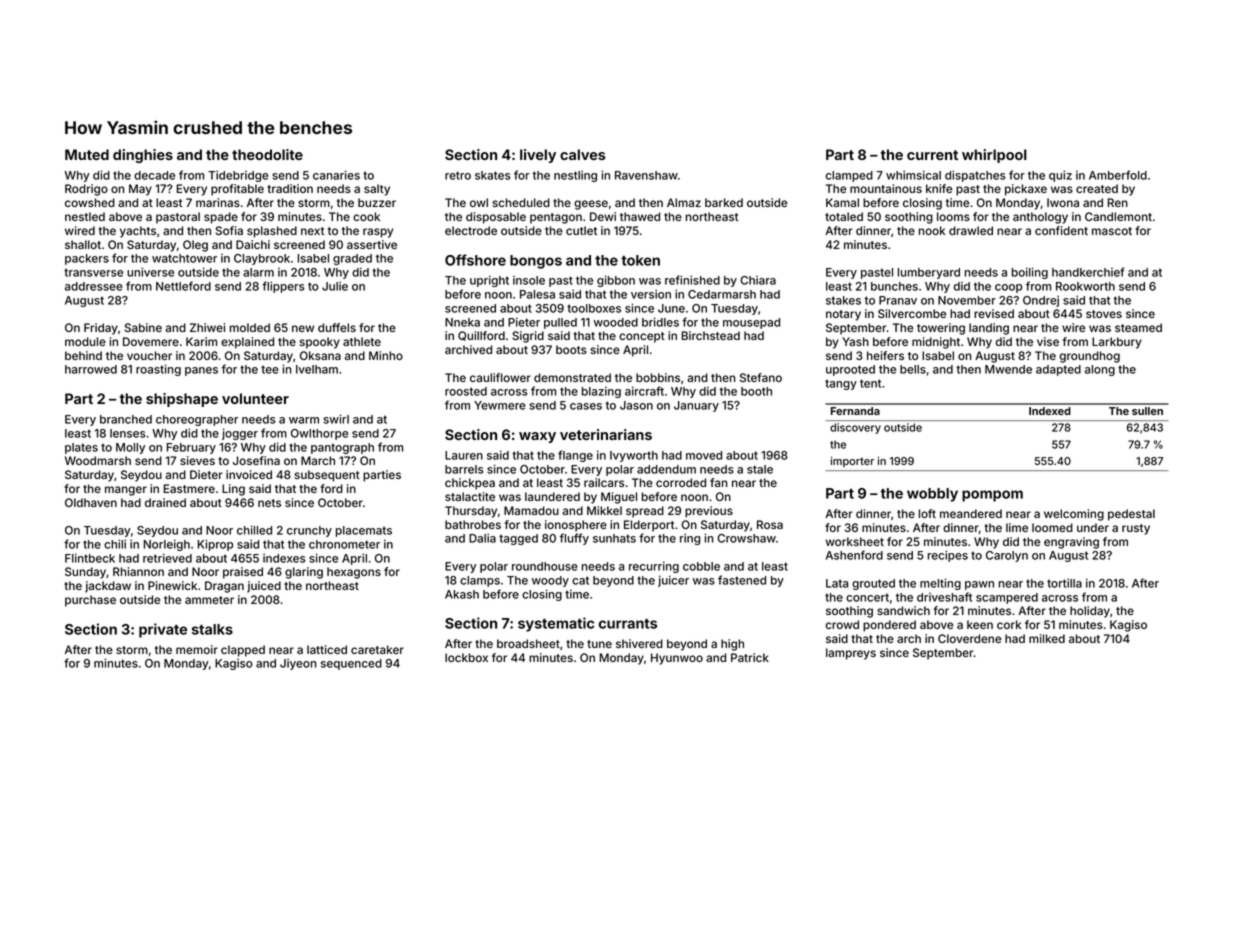  Describe the element at coordinates (583, 154) in the document. I see `calves` at that location.
